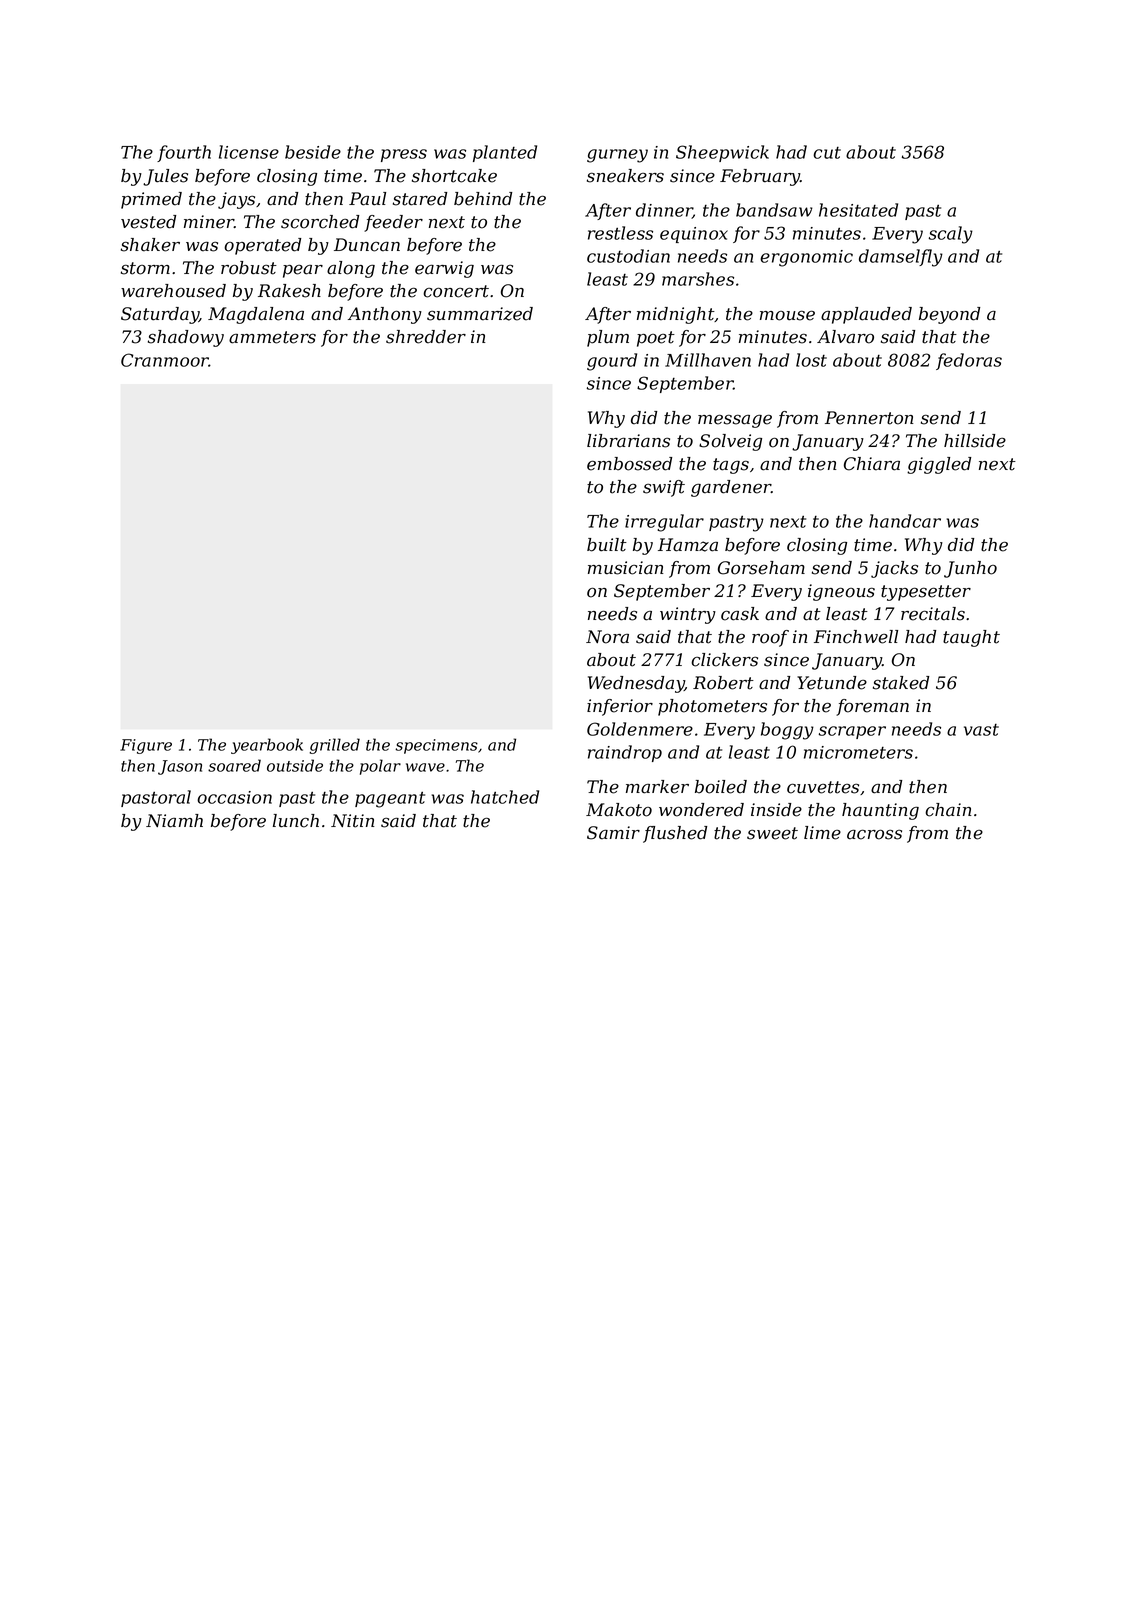 Image resolution: width=1139 pixels, height=1610 pixels. Describe the element at coordinates (708, 360) in the screenshot. I see `Millhaven` at that location.
